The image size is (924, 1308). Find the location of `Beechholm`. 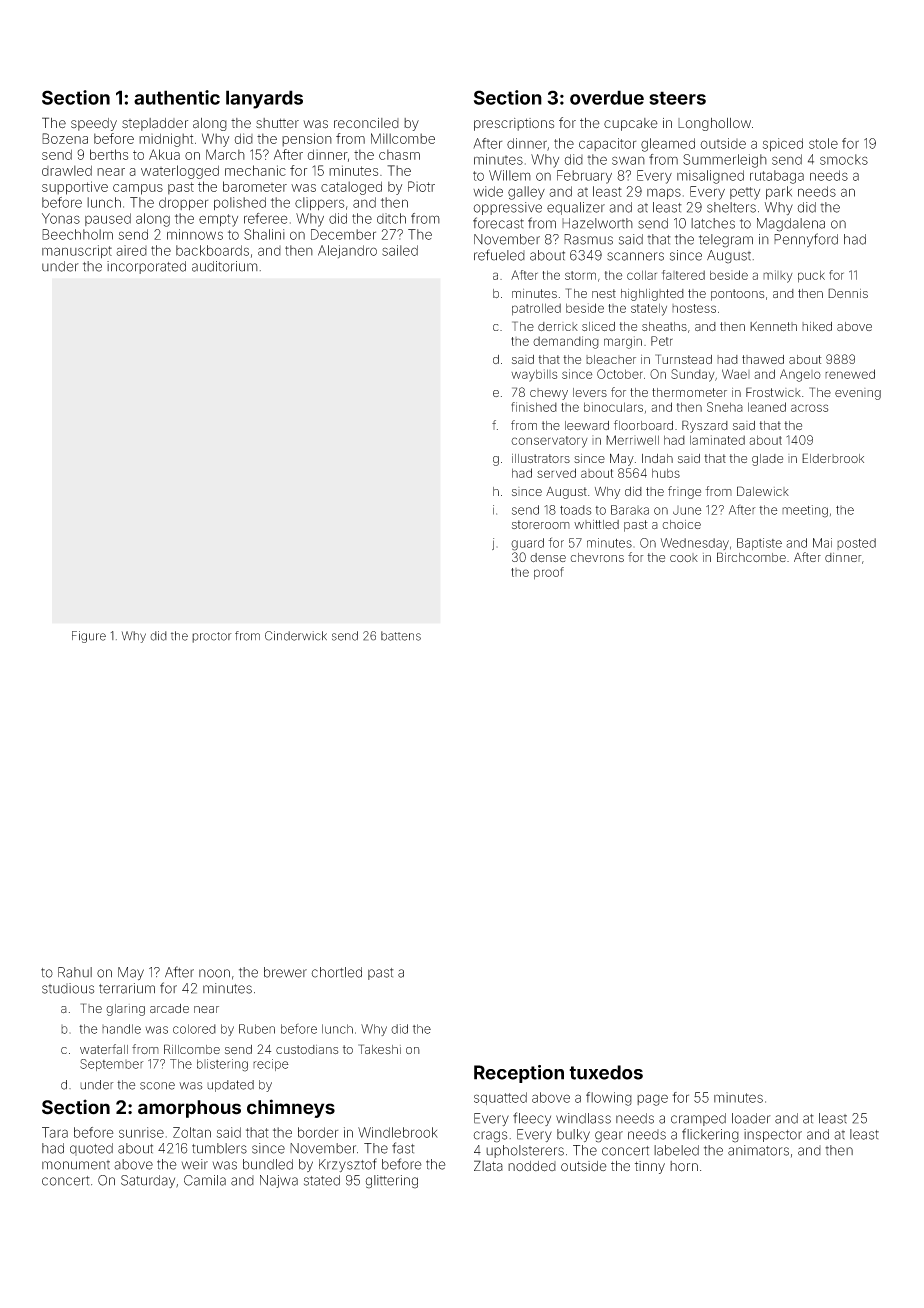

Beechholm is located at coordinates (77, 234).
